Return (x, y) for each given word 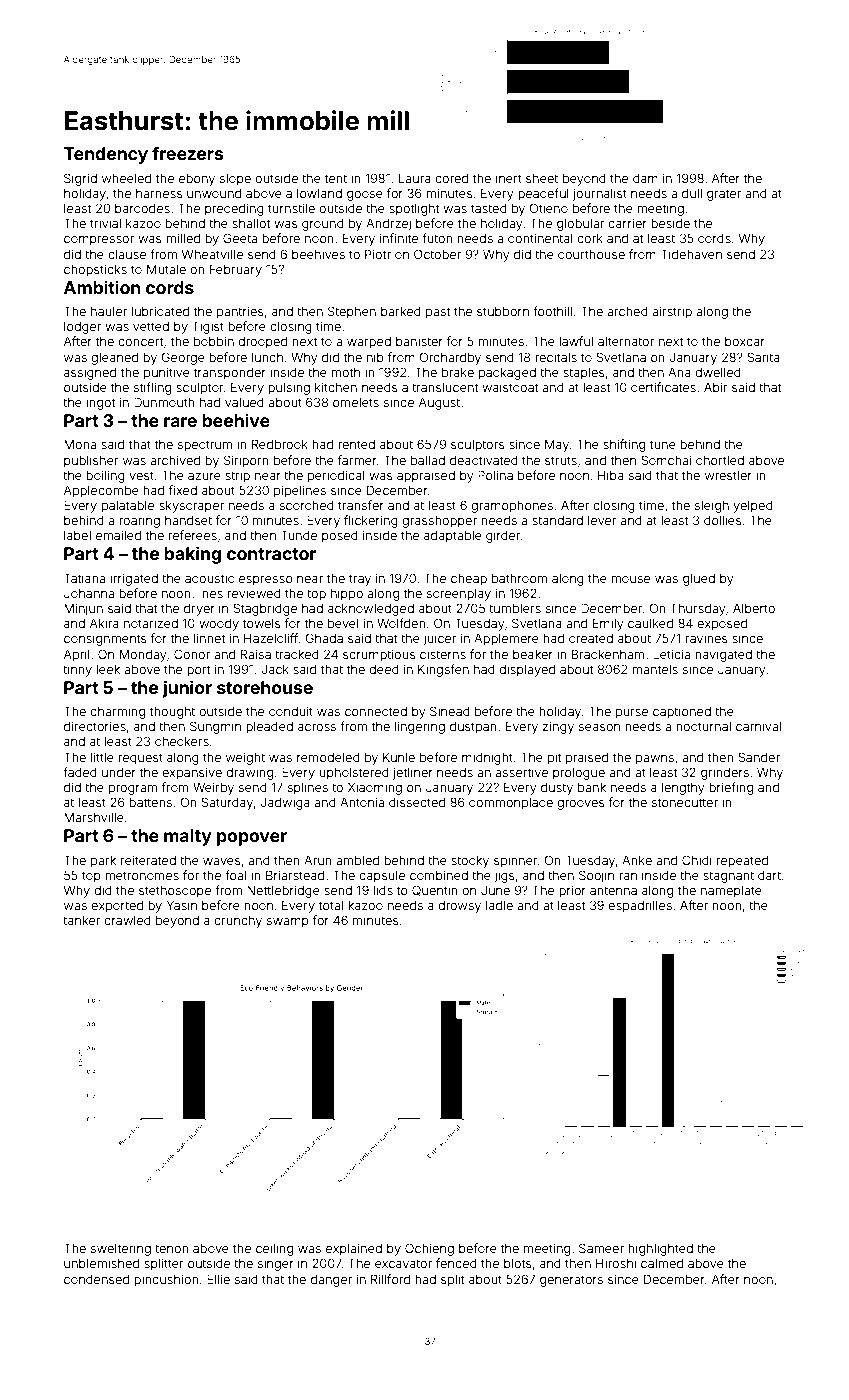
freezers (187, 153)
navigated (723, 655)
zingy (558, 727)
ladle (499, 905)
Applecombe (101, 491)
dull (692, 193)
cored (451, 178)
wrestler (728, 475)
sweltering (121, 1249)
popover (252, 839)
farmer (357, 460)
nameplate (731, 891)
